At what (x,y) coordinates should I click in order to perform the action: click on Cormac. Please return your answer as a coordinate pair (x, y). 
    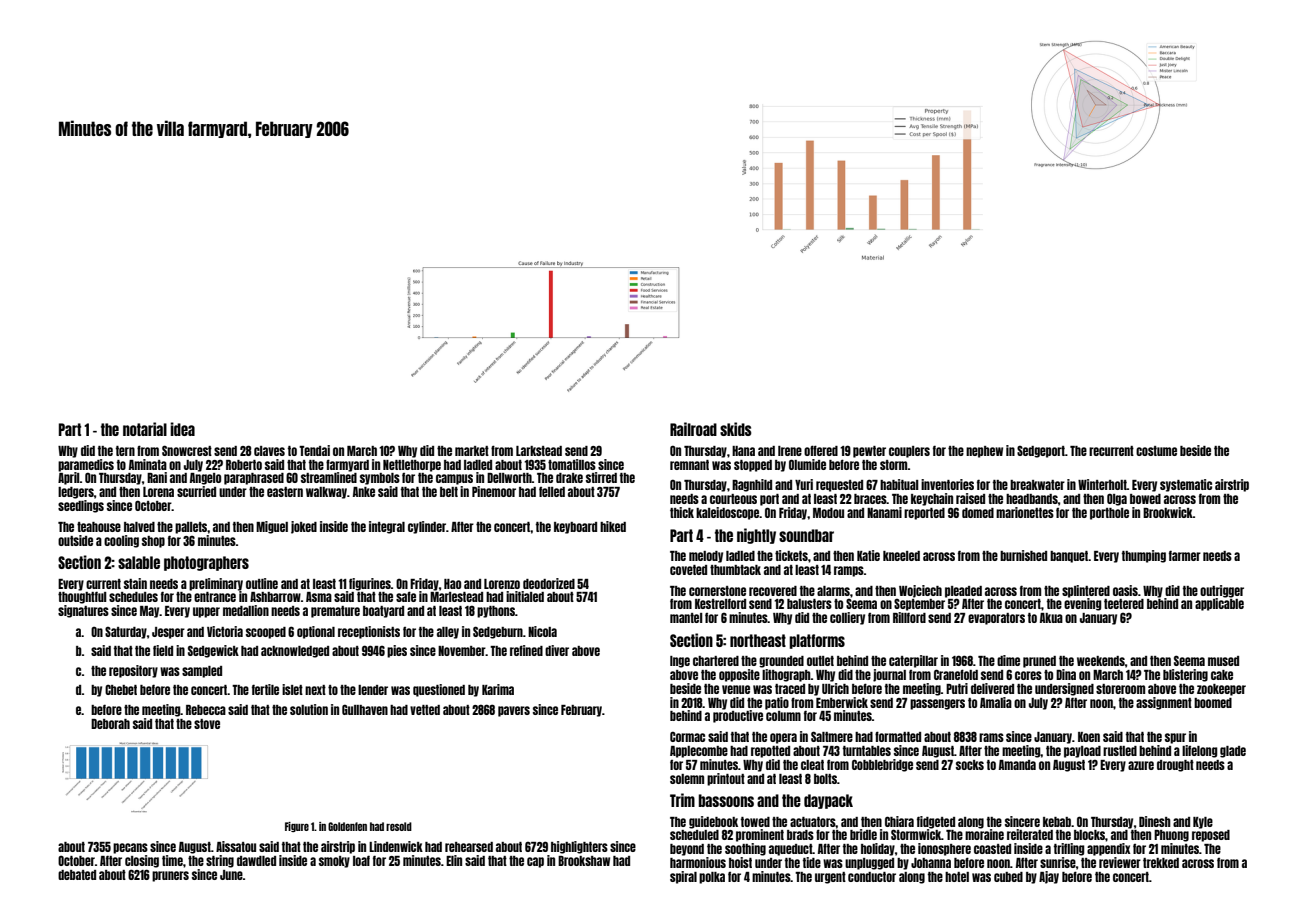
    Looking at the image, I should click on (687, 736).
